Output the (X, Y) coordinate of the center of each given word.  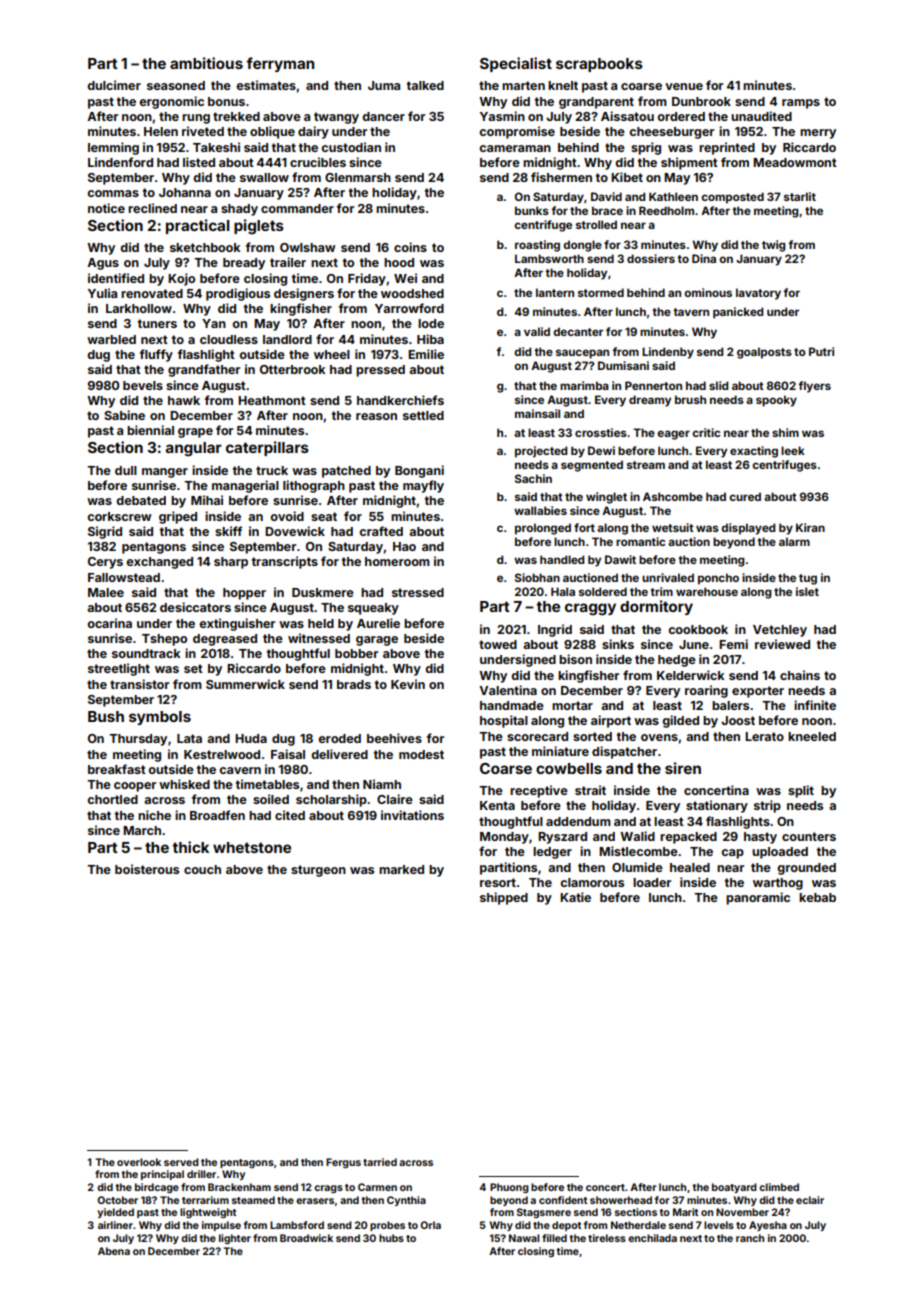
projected (541, 452)
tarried (380, 1162)
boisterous (147, 869)
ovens (659, 737)
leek (793, 450)
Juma (384, 85)
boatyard (734, 1188)
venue (684, 86)
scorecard (537, 736)
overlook (139, 1162)
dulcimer (114, 85)
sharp (231, 563)
